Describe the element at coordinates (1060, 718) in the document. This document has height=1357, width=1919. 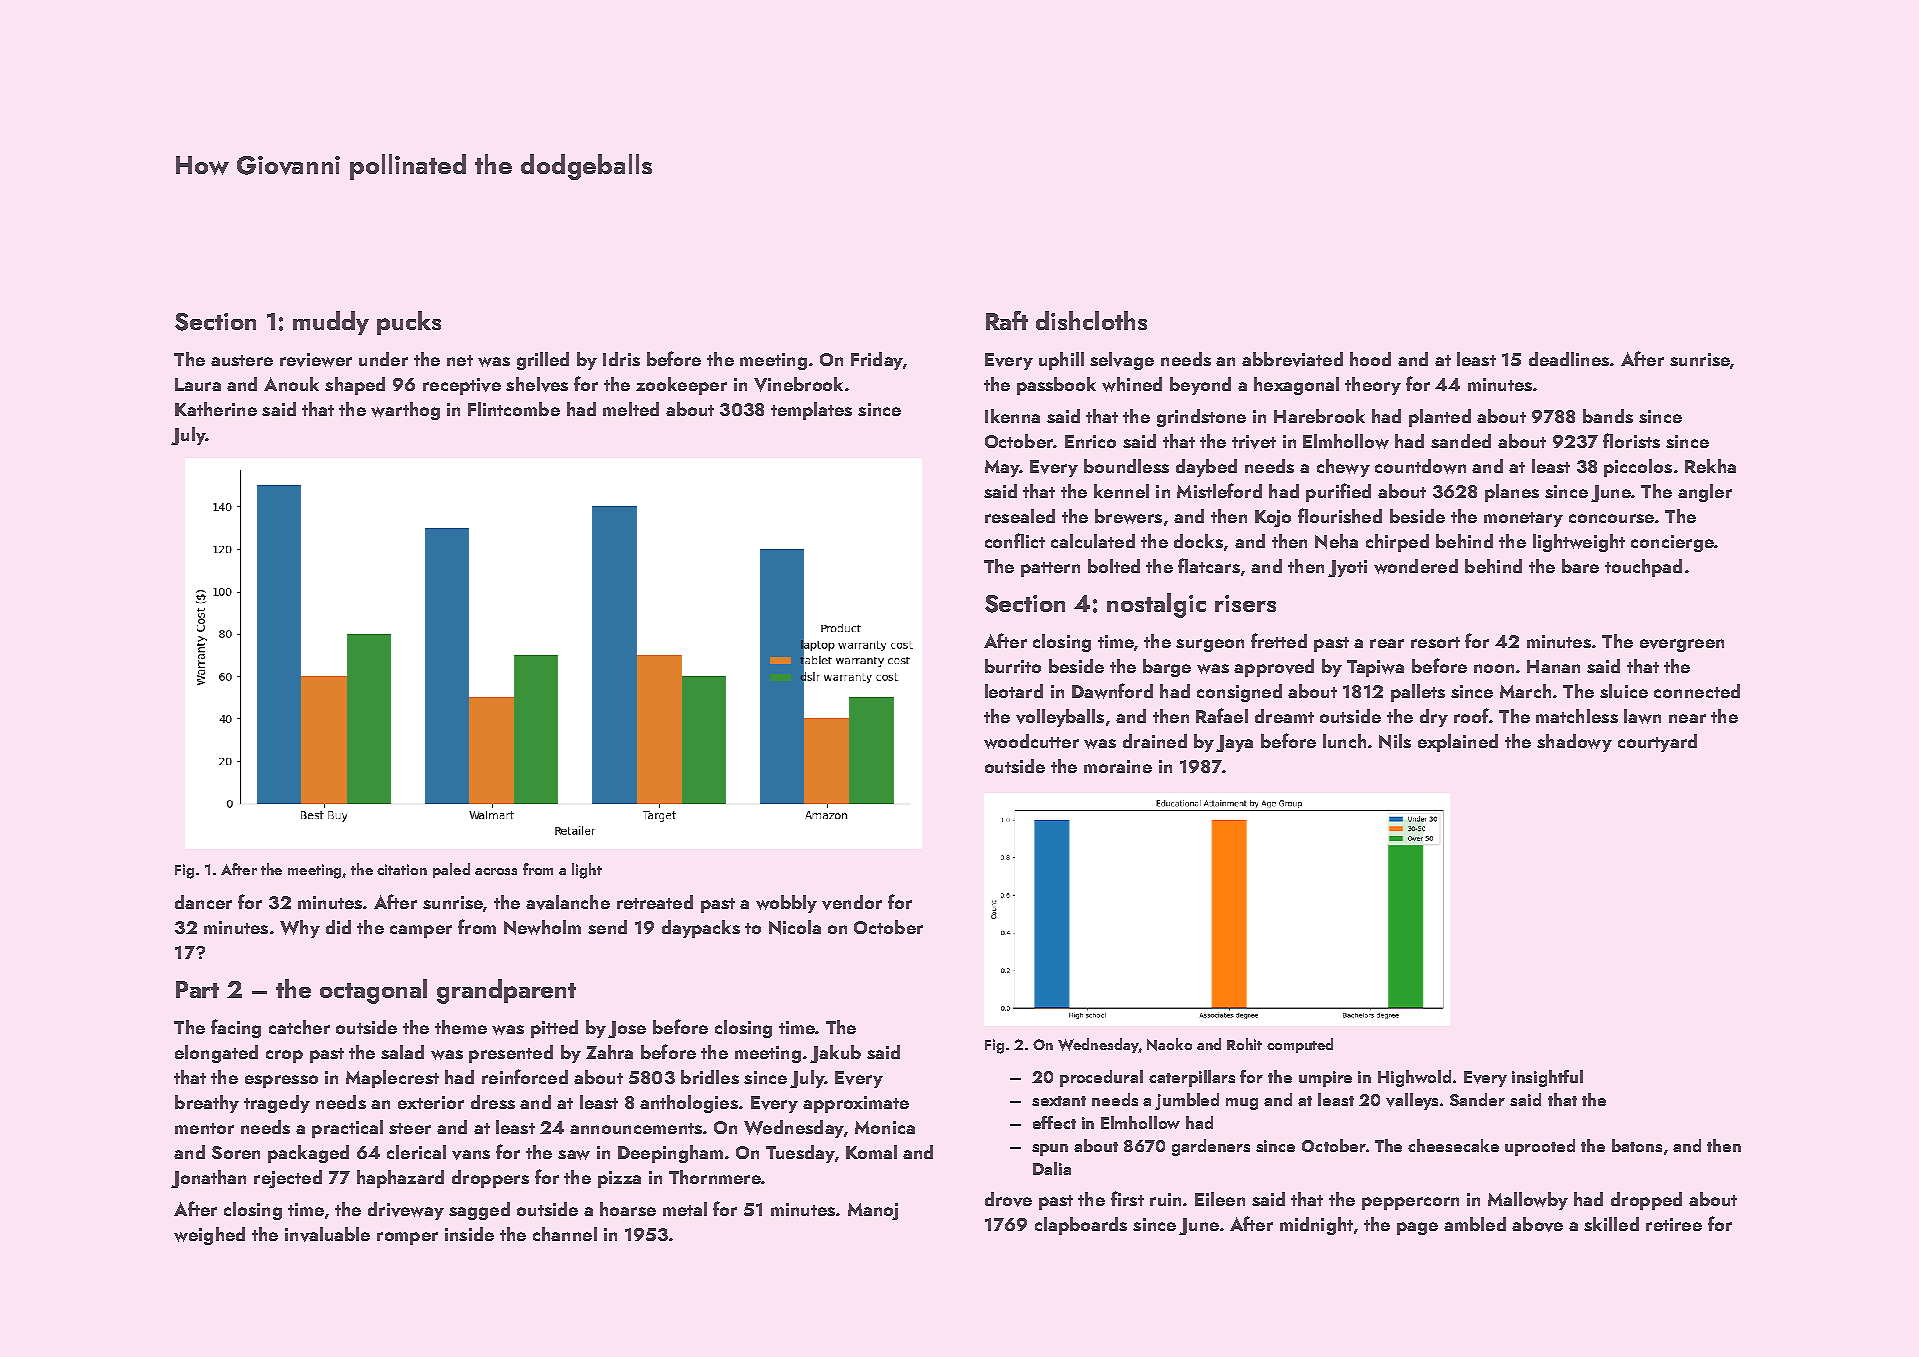
I see `volleyballs` at that location.
